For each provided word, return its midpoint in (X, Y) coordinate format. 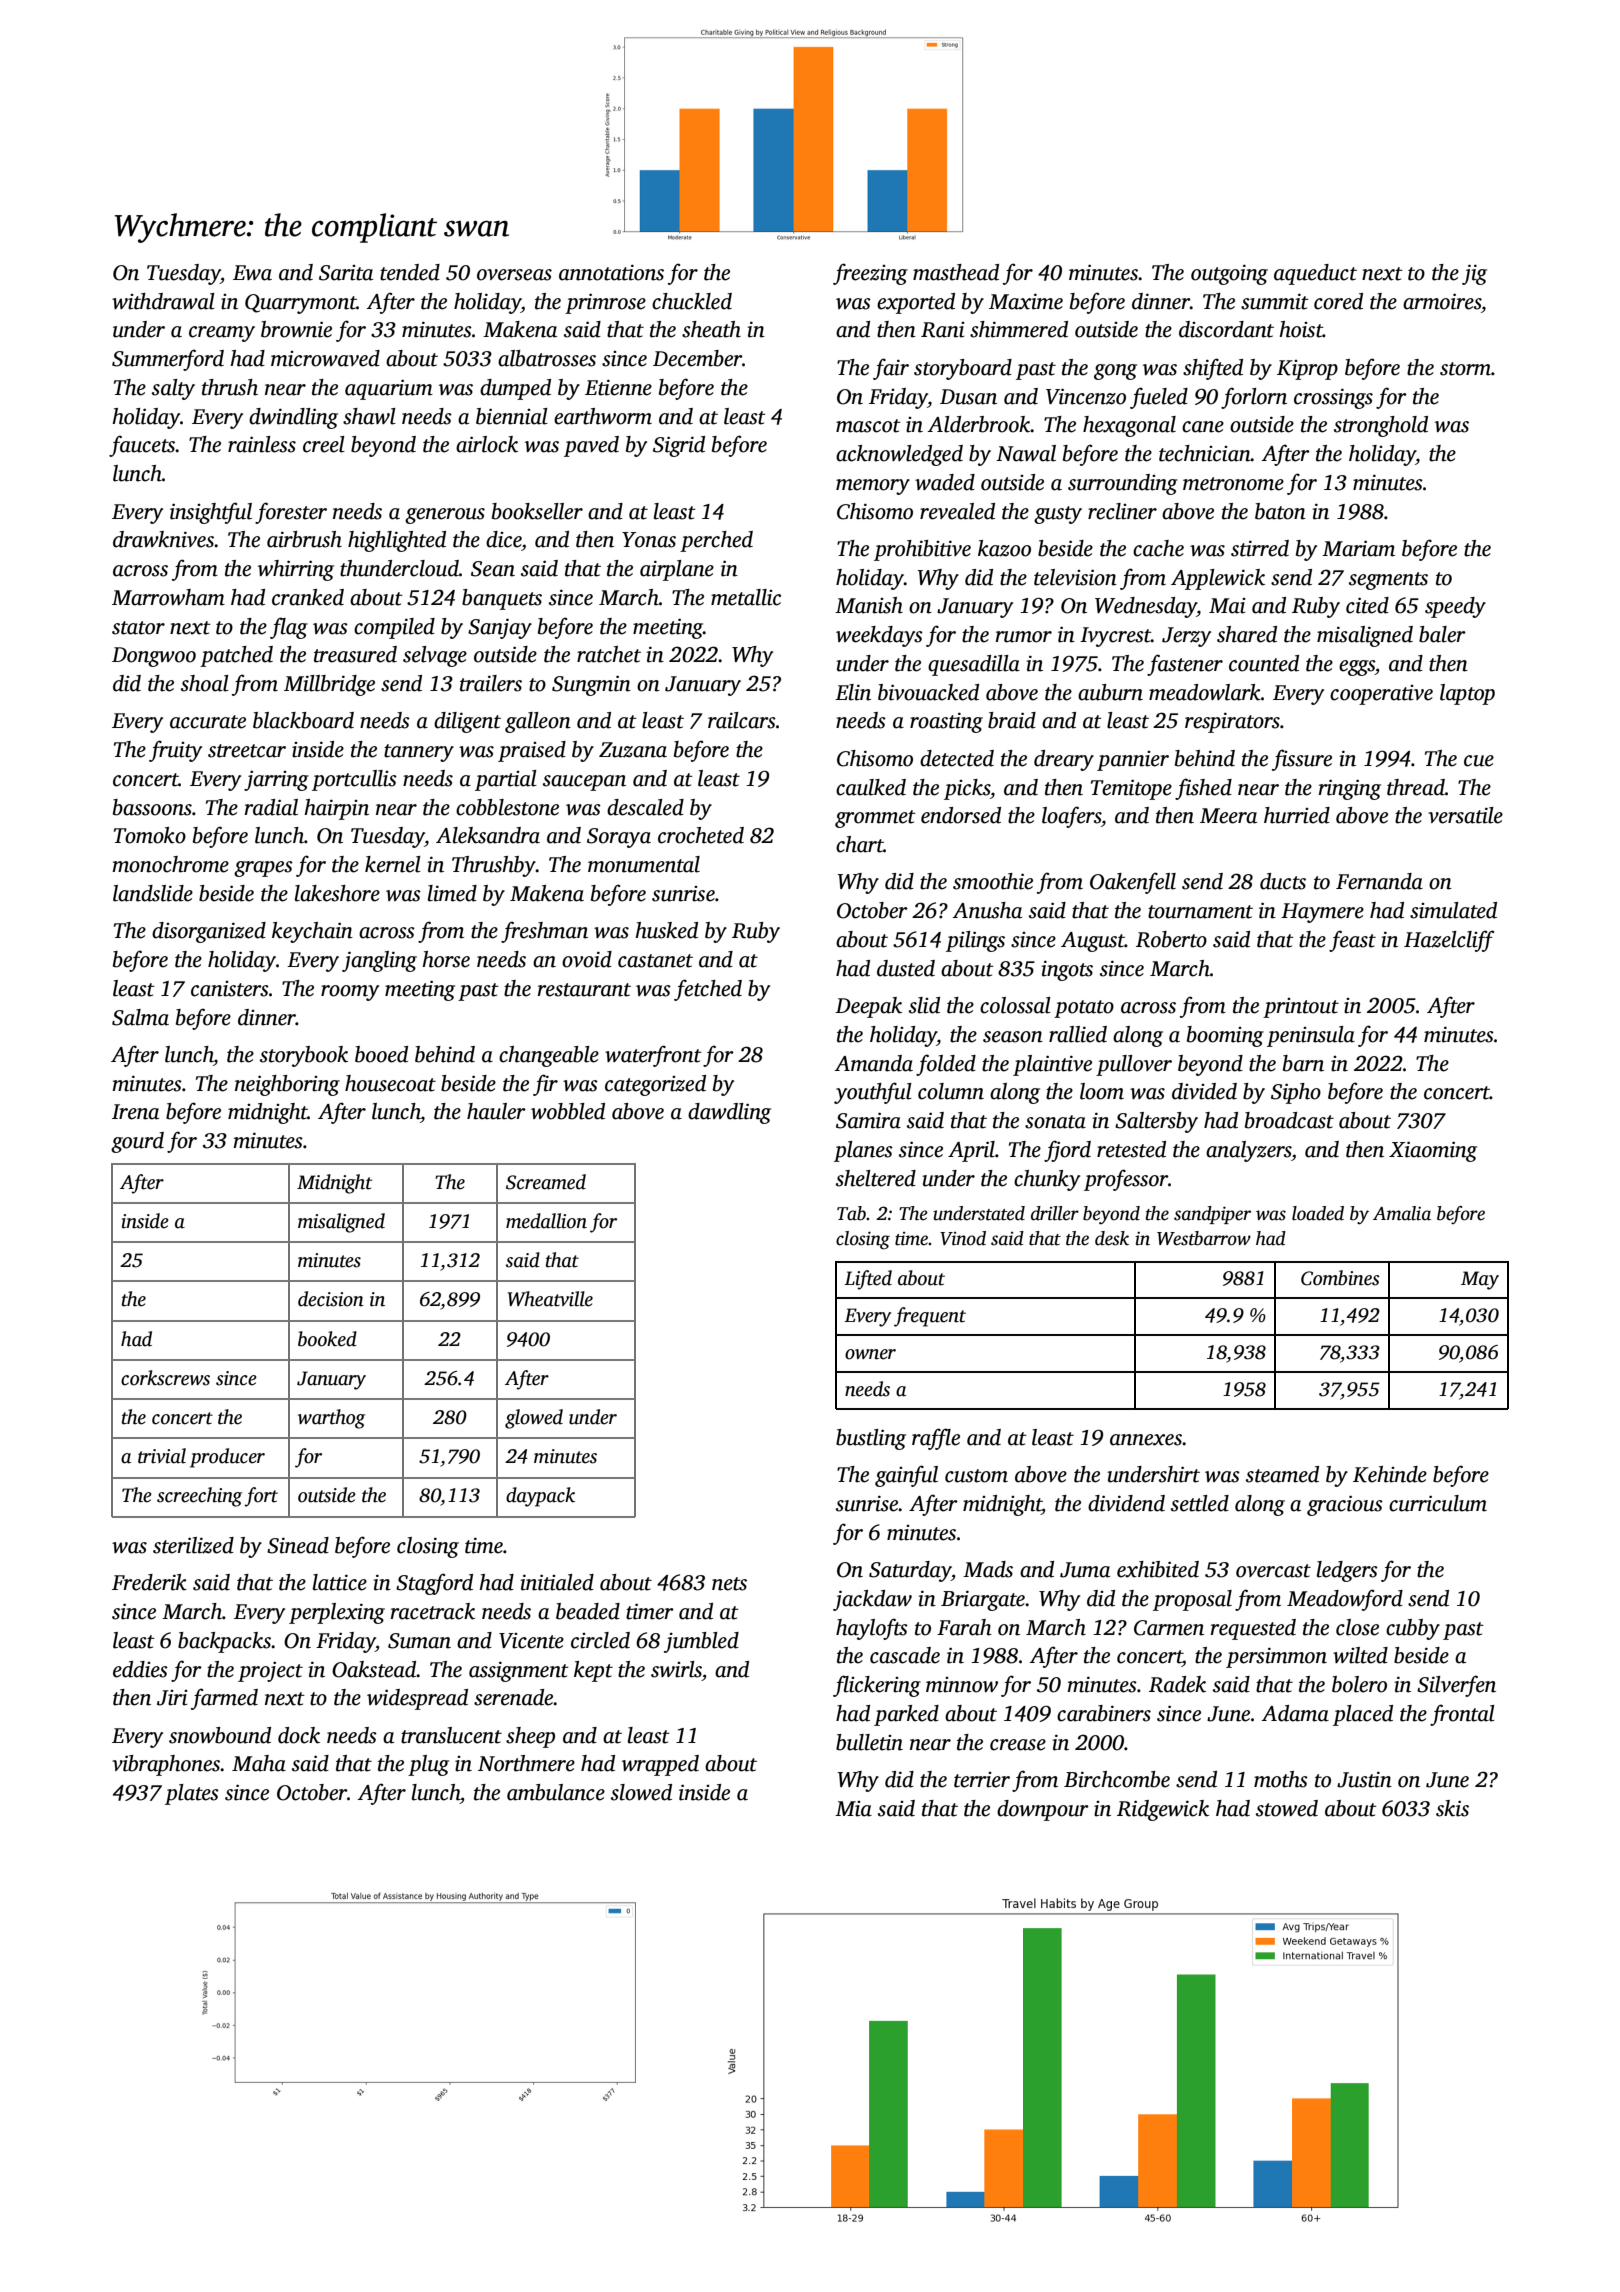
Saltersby (1156, 1122)
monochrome (170, 864)
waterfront (653, 1056)
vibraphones (166, 1765)
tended (410, 272)
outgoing (1229, 274)
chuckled (692, 301)
